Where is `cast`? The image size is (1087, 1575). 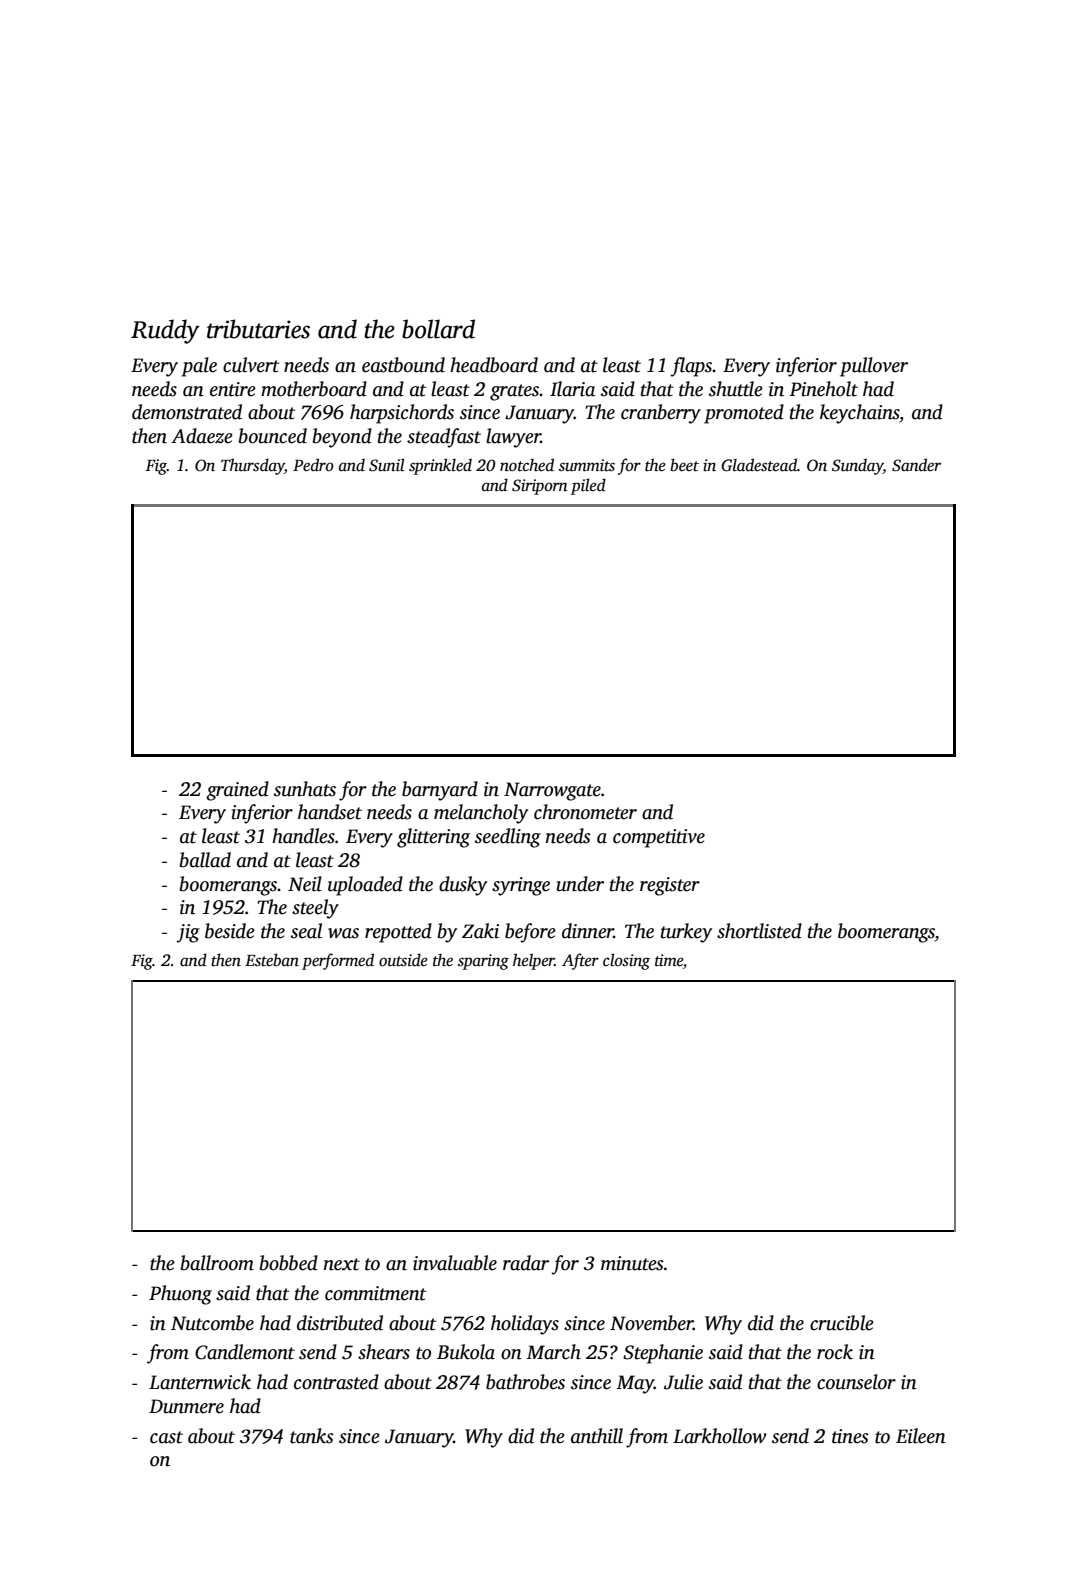
cast is located at coordinates (166, 1437).
